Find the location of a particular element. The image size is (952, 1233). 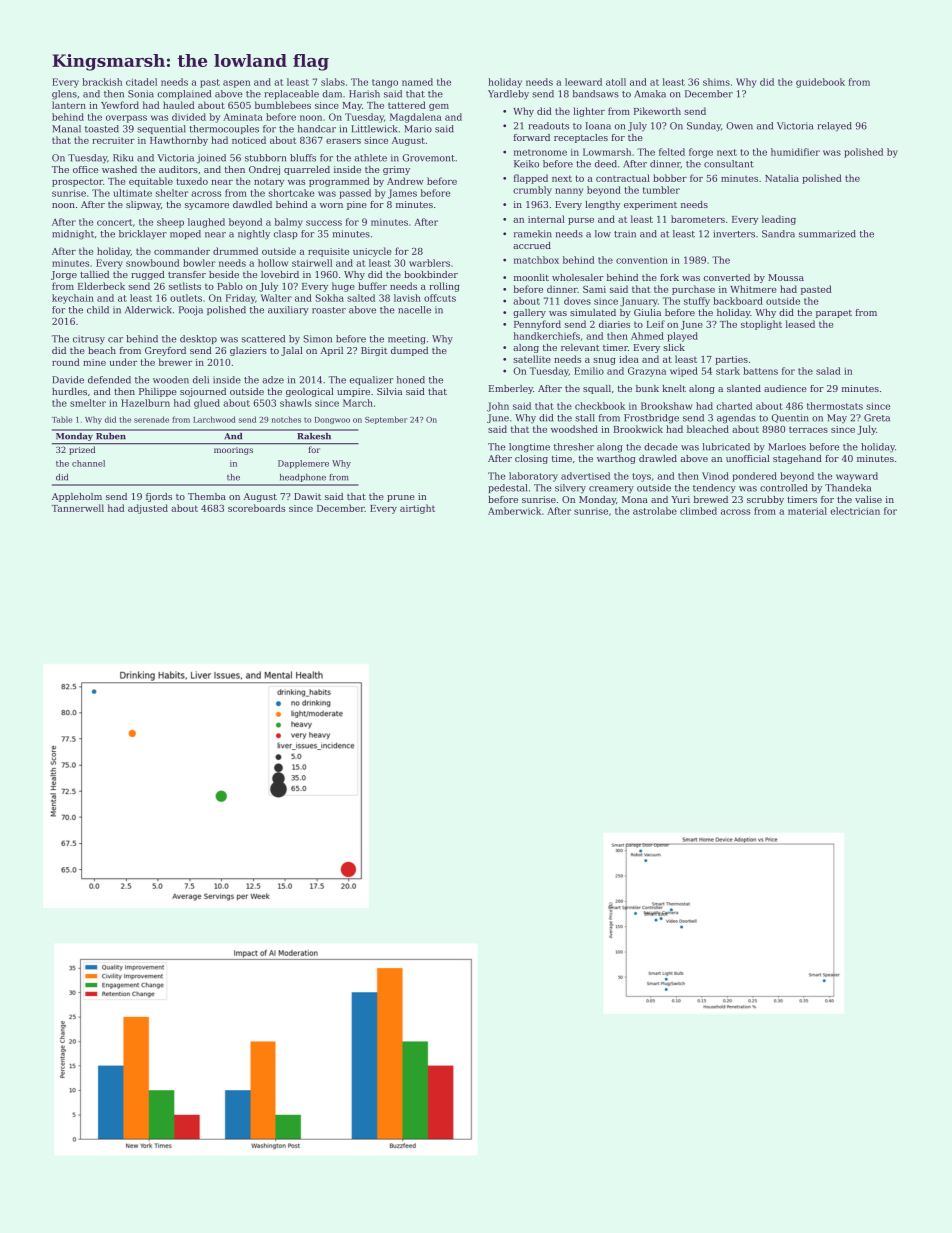

closing is located at coordinates (531, 459).
